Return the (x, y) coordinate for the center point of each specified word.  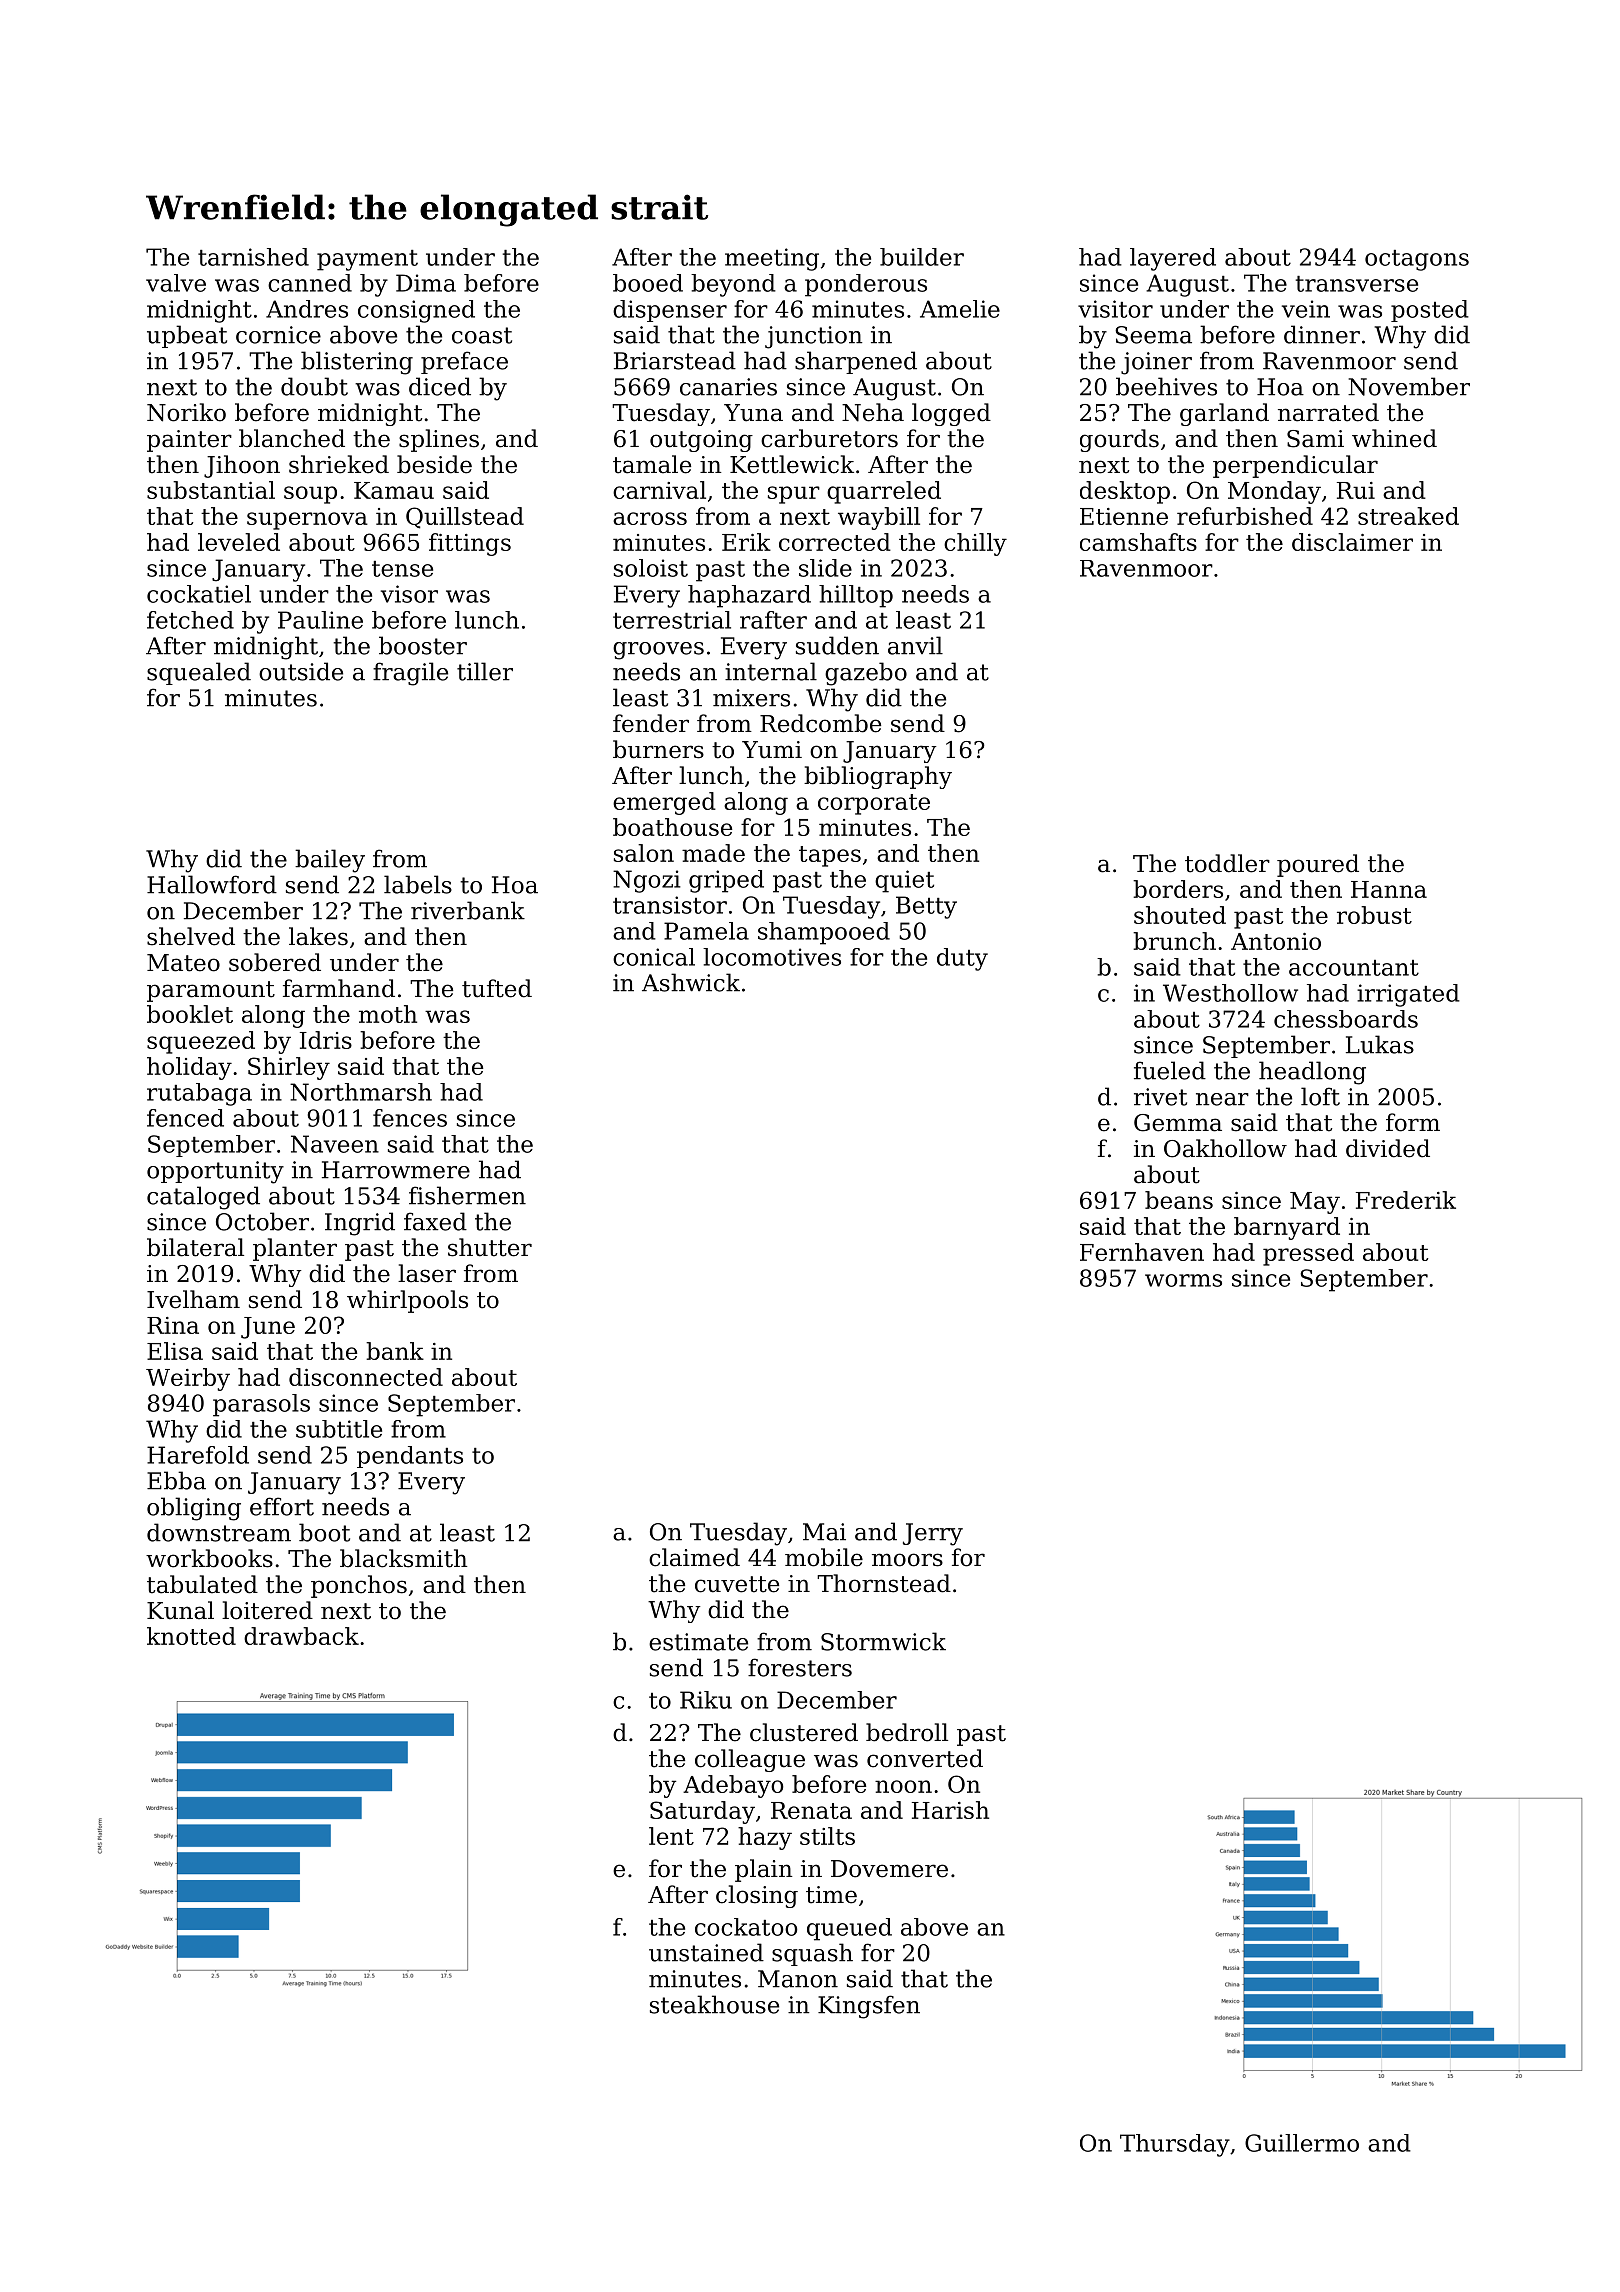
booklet (190, 1014)
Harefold (198, 1455)
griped (726, 881)
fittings (470, 544)
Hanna (1389, 889)
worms (1183, 1280)
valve (176, 283)
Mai (824, 1532)
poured (1318, 865)
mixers (751, 698)
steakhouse (714, 2004)
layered (1173, 259)
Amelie (960, 309)
